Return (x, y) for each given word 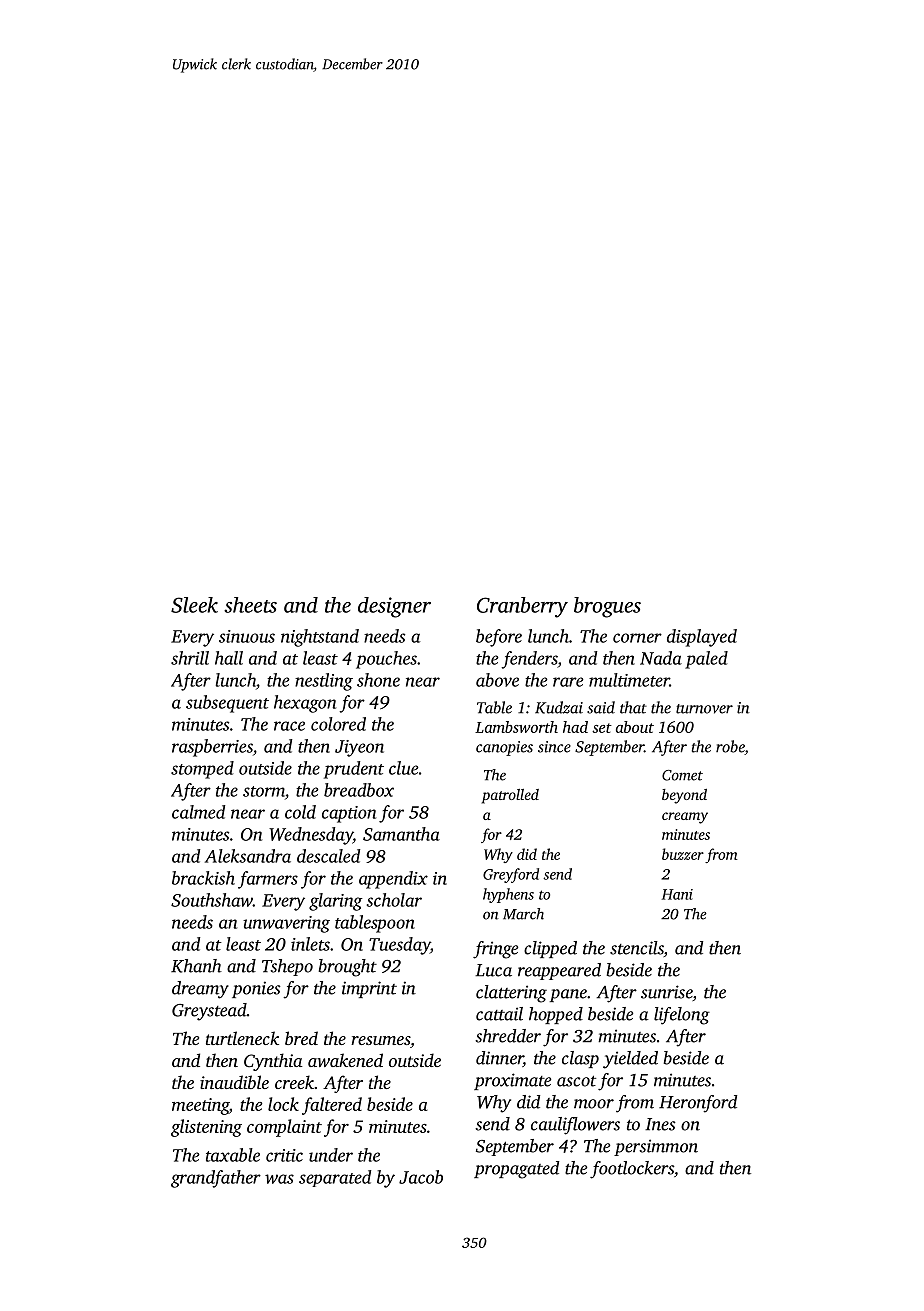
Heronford (698, 1104)
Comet (682, 775)
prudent (354, 770)
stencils (637, 949)
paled (706, 660)
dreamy (200, 990)
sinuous (247, 636)
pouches (386, 660)
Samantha (401, 834)
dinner (499, 1059)
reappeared (559, 971)
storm (264, 791)
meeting (200, 1106)
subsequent (227, 704)
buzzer (683, 854)
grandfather (216, 1179)
